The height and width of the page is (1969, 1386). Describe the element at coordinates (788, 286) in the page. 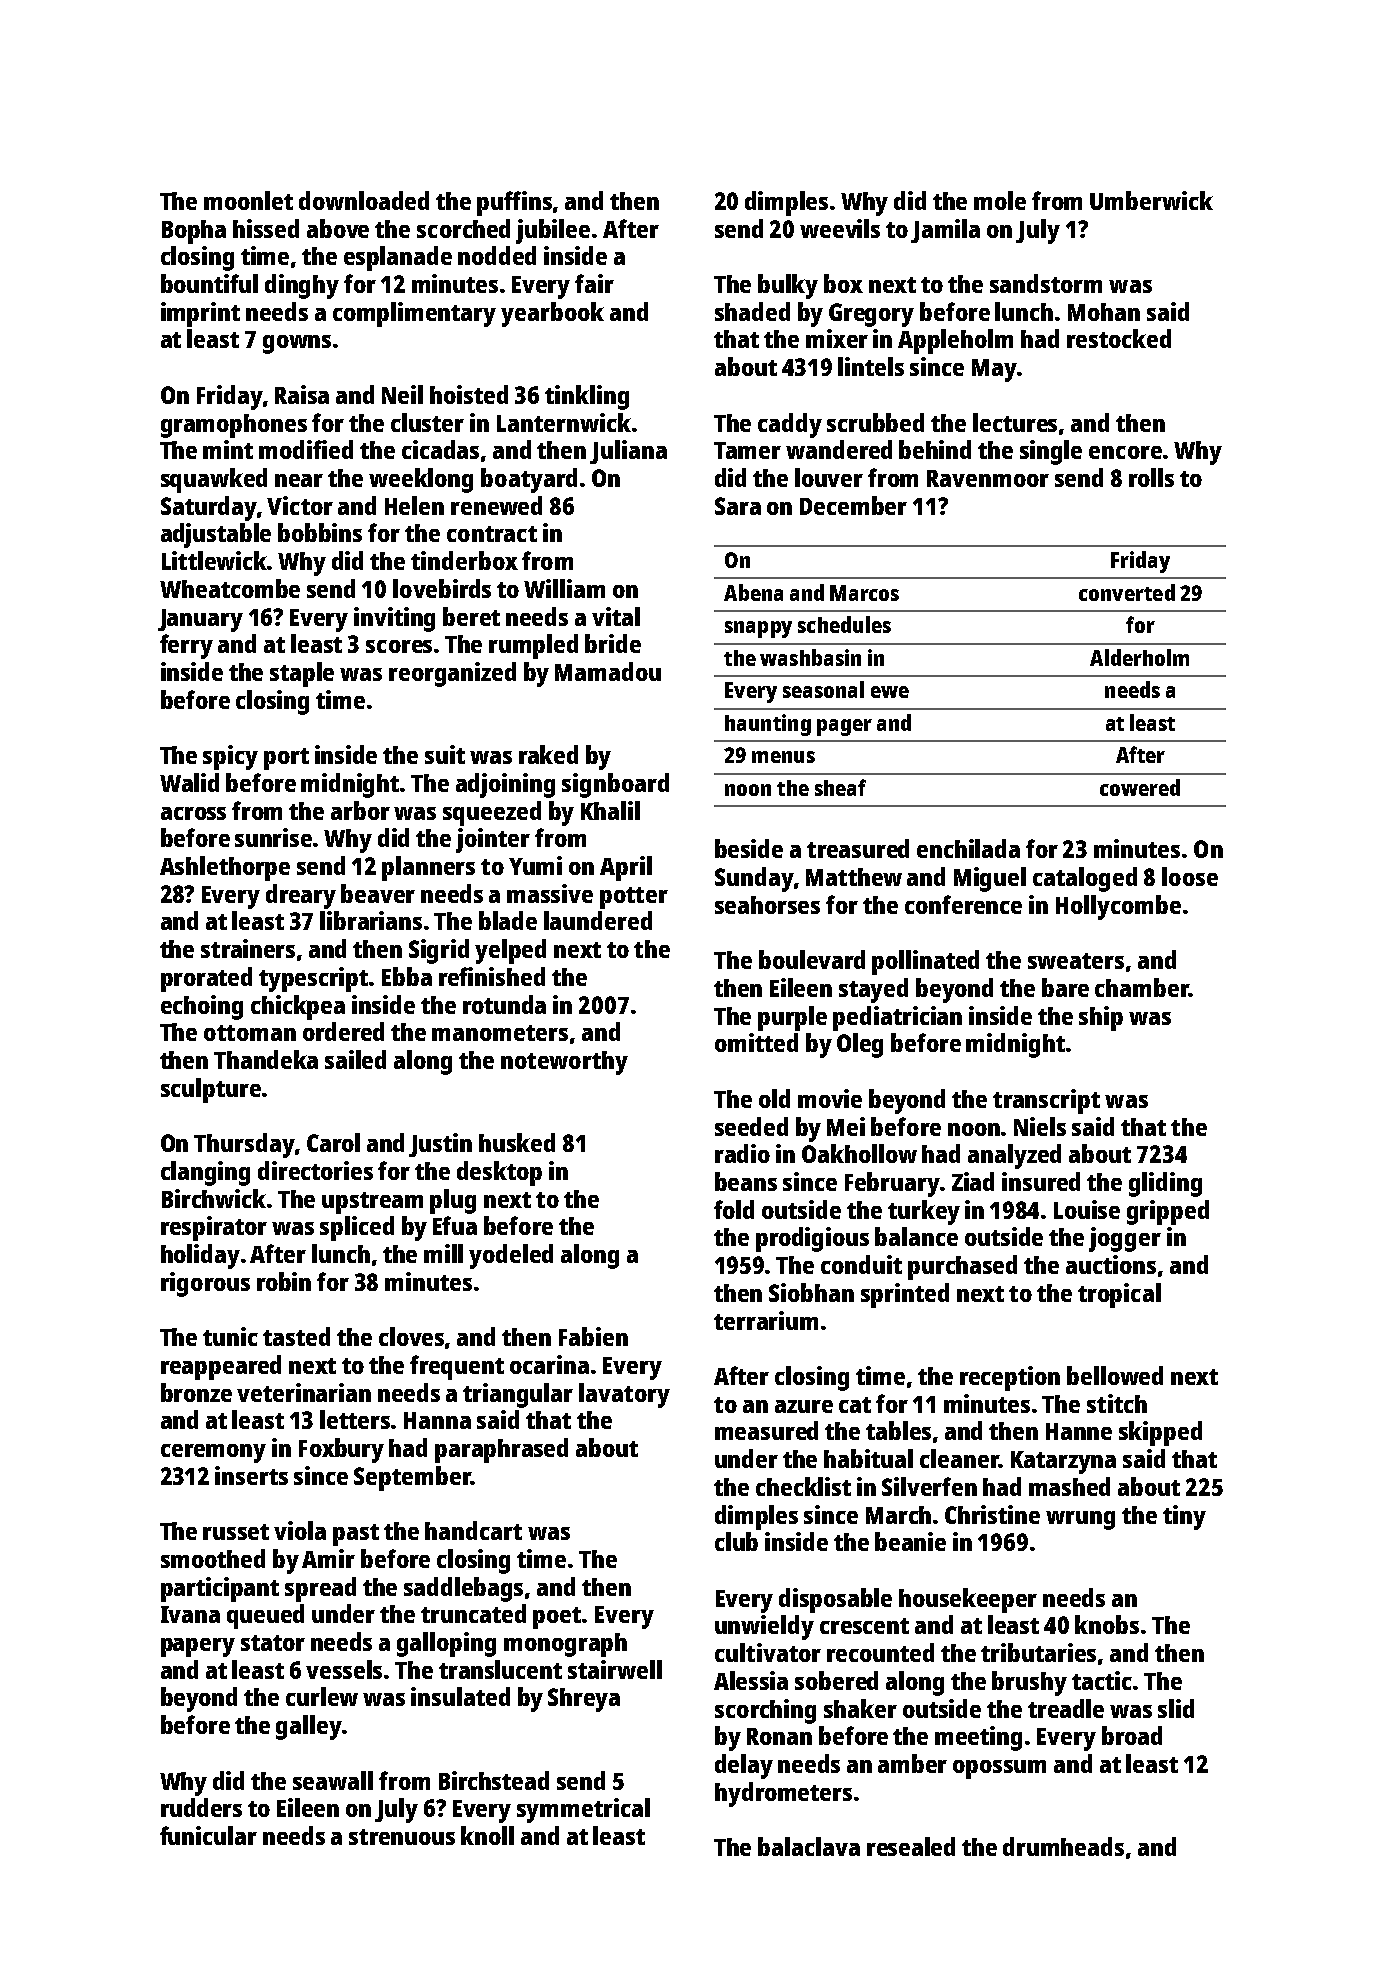

I see `bulky` at that location.
